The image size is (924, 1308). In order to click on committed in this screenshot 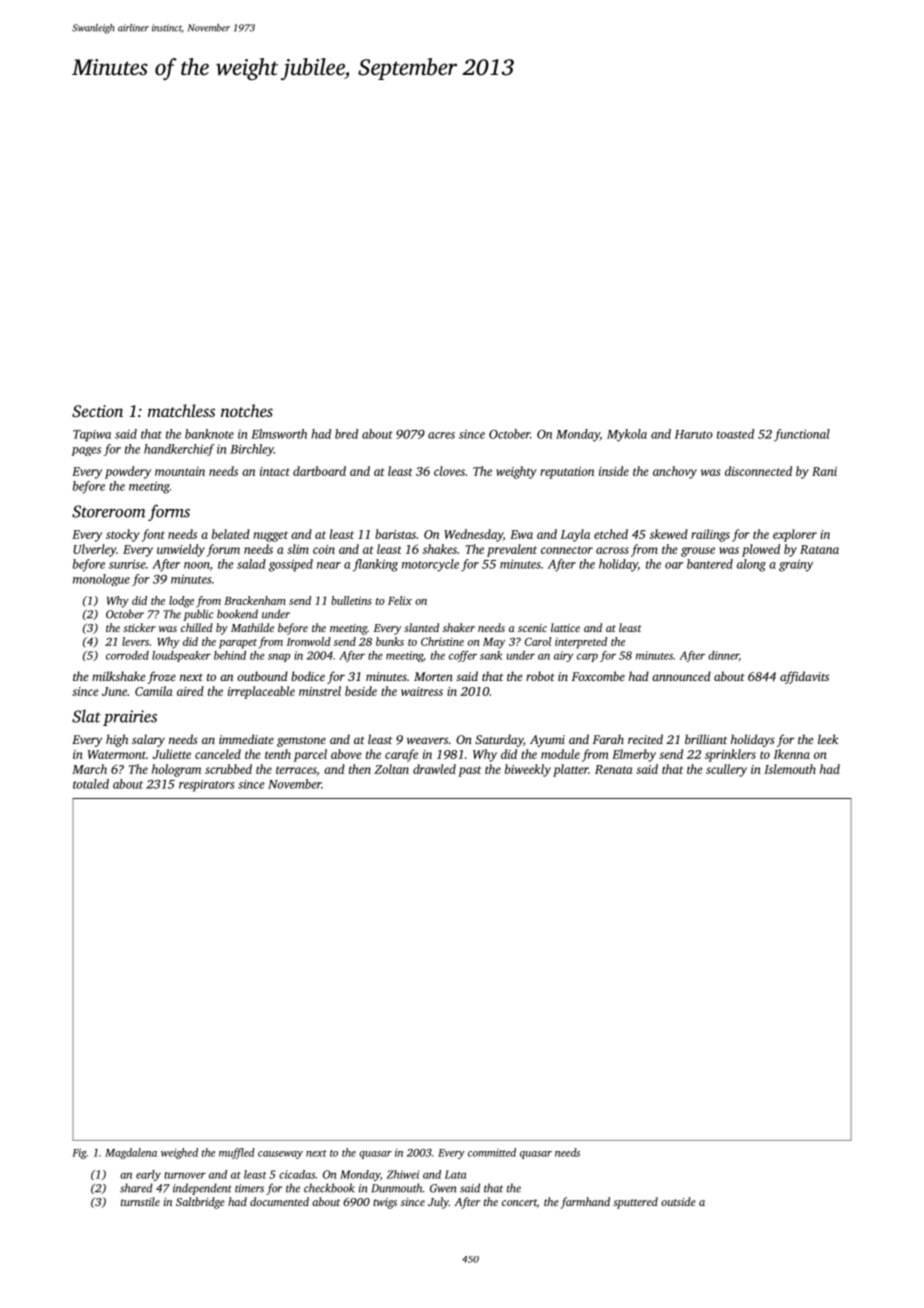, I will do `click(492, 1152)`.
